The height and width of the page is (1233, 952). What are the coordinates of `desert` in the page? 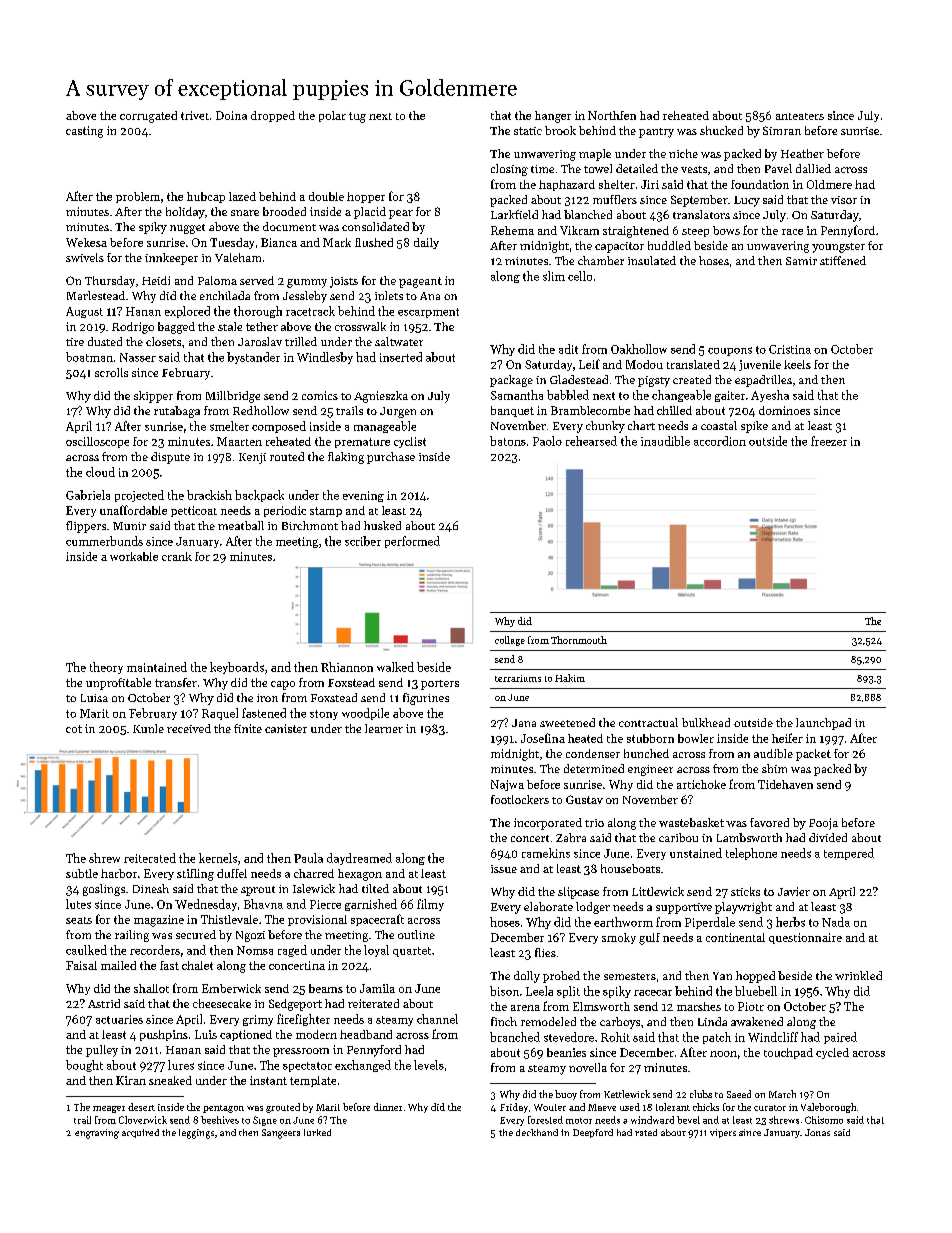 It's located at (141, 1107).
